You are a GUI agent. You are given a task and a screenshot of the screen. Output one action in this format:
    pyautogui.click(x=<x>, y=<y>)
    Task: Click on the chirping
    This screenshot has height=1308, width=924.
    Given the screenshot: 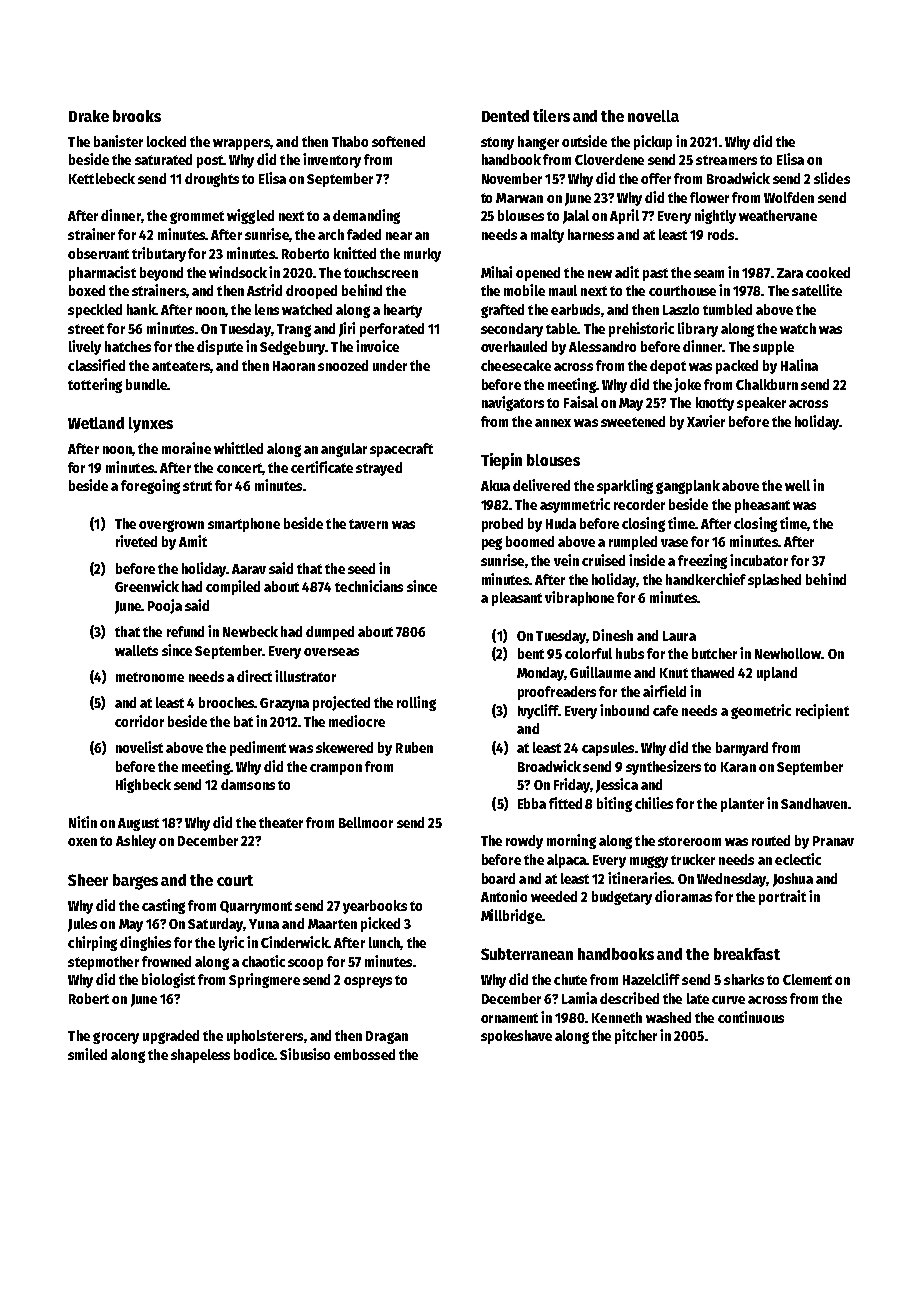 What is the action you would take?
    pyautogui.click(x=92, y=943)
